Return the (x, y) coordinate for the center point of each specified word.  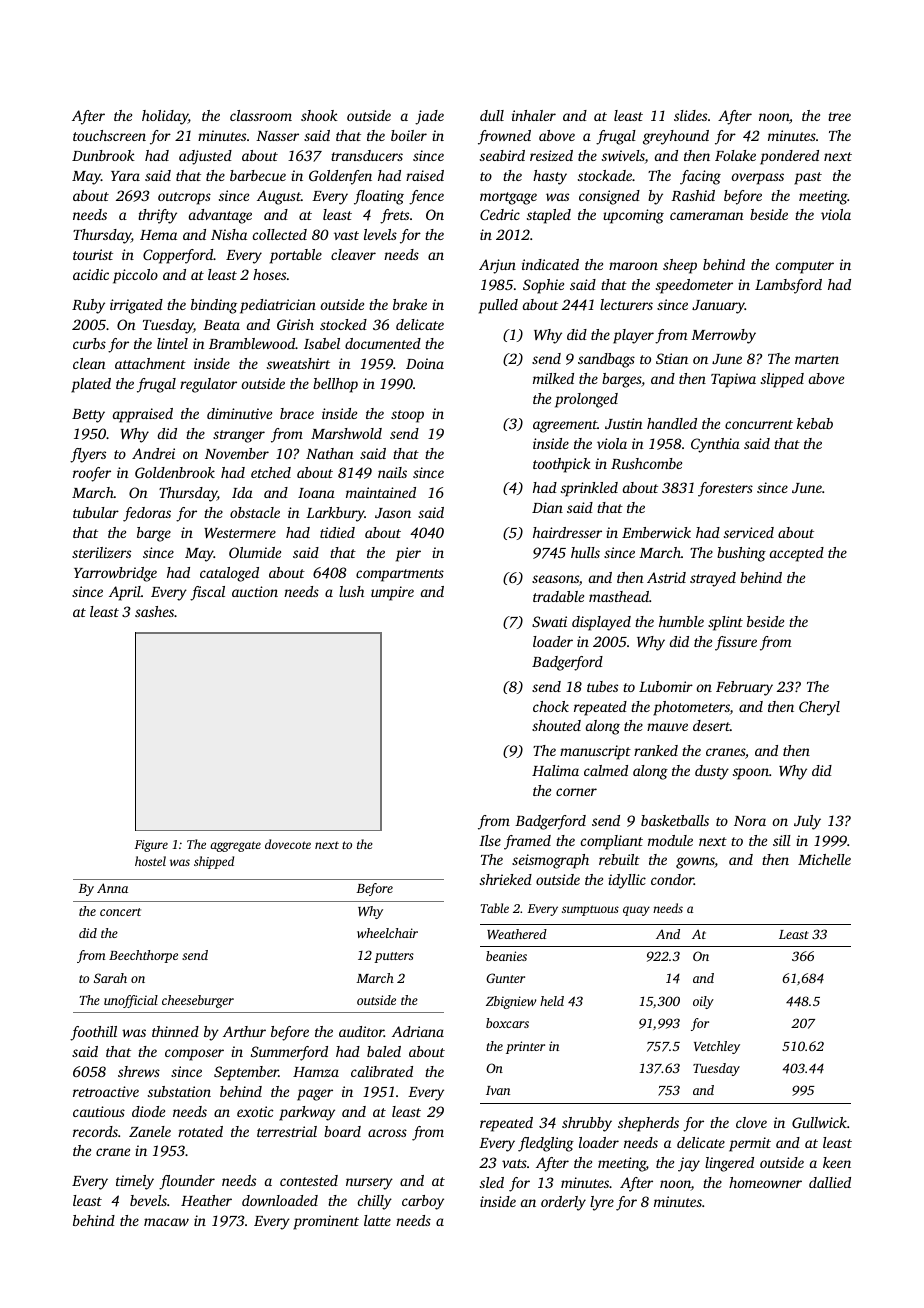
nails (392, 472)
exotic (255, 1111)
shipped (214, 862)
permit (750, 1144)
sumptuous (590, 910)
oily (703, 1002)
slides (690, 115)
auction (255, 591)
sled (492, 1182)
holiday (165, 117)
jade (429, 117)
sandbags (606, 360)
